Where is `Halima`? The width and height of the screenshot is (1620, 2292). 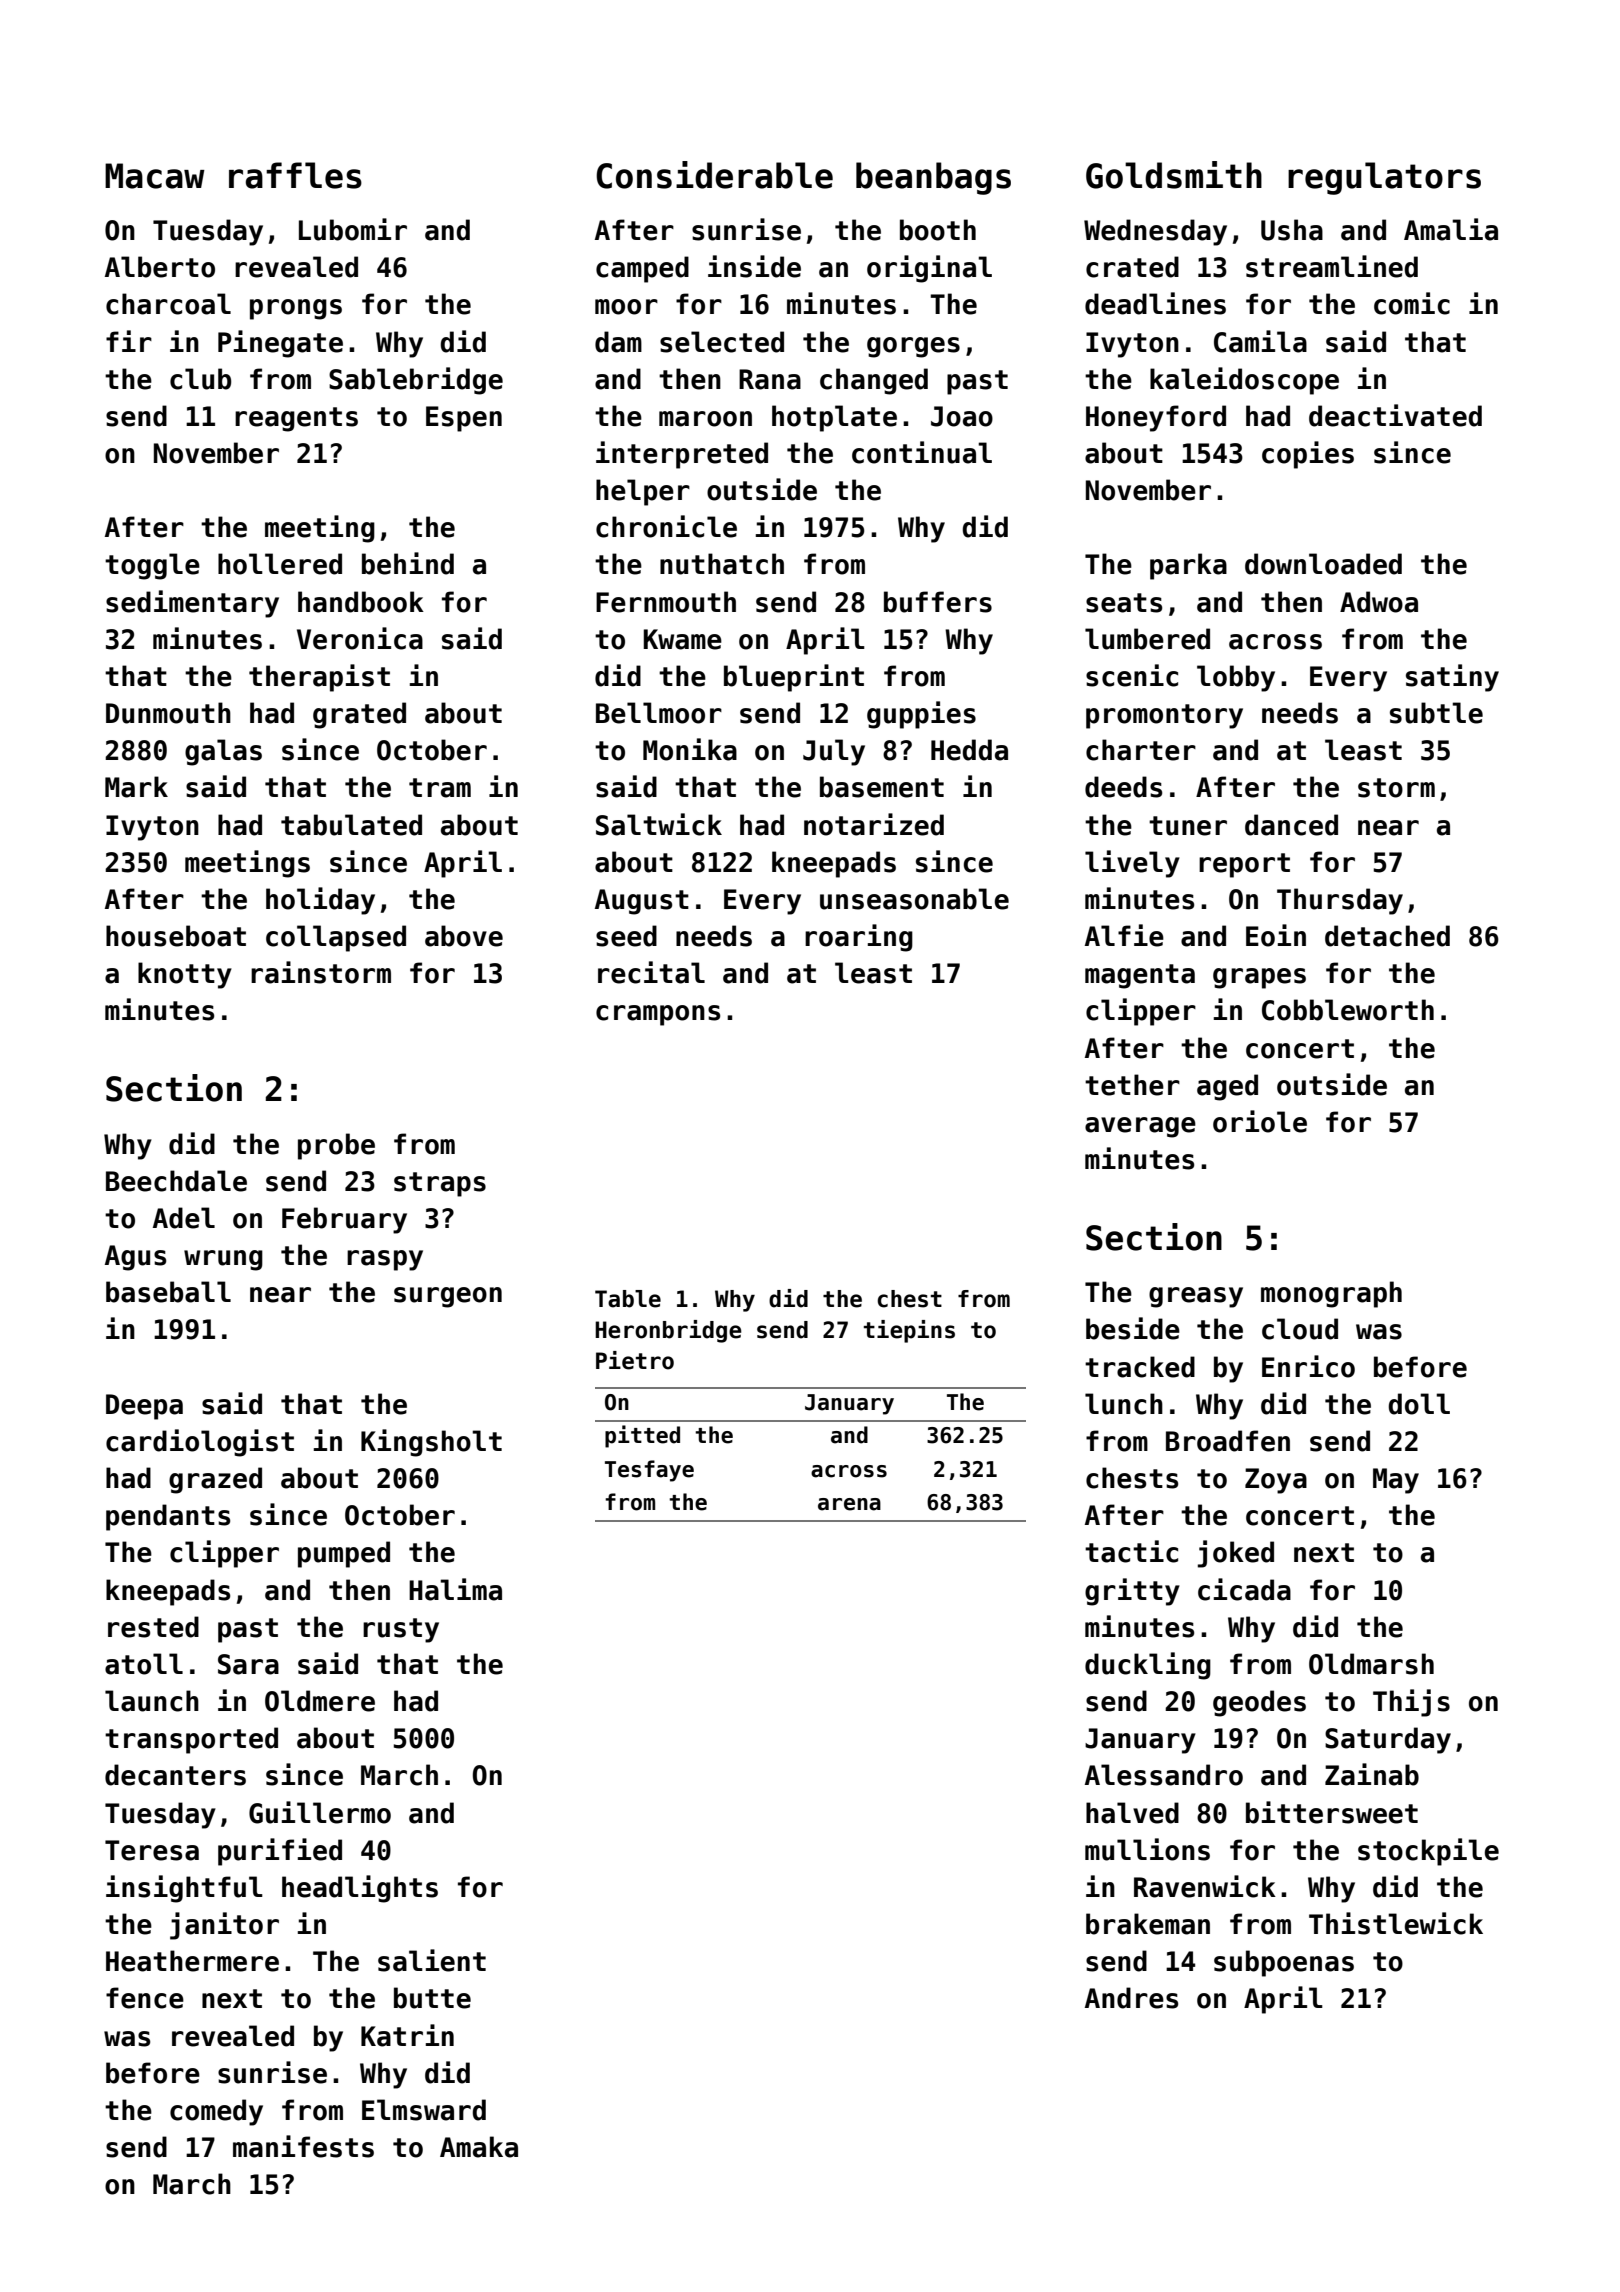
Halima is located at coordinates (455, 1589).
